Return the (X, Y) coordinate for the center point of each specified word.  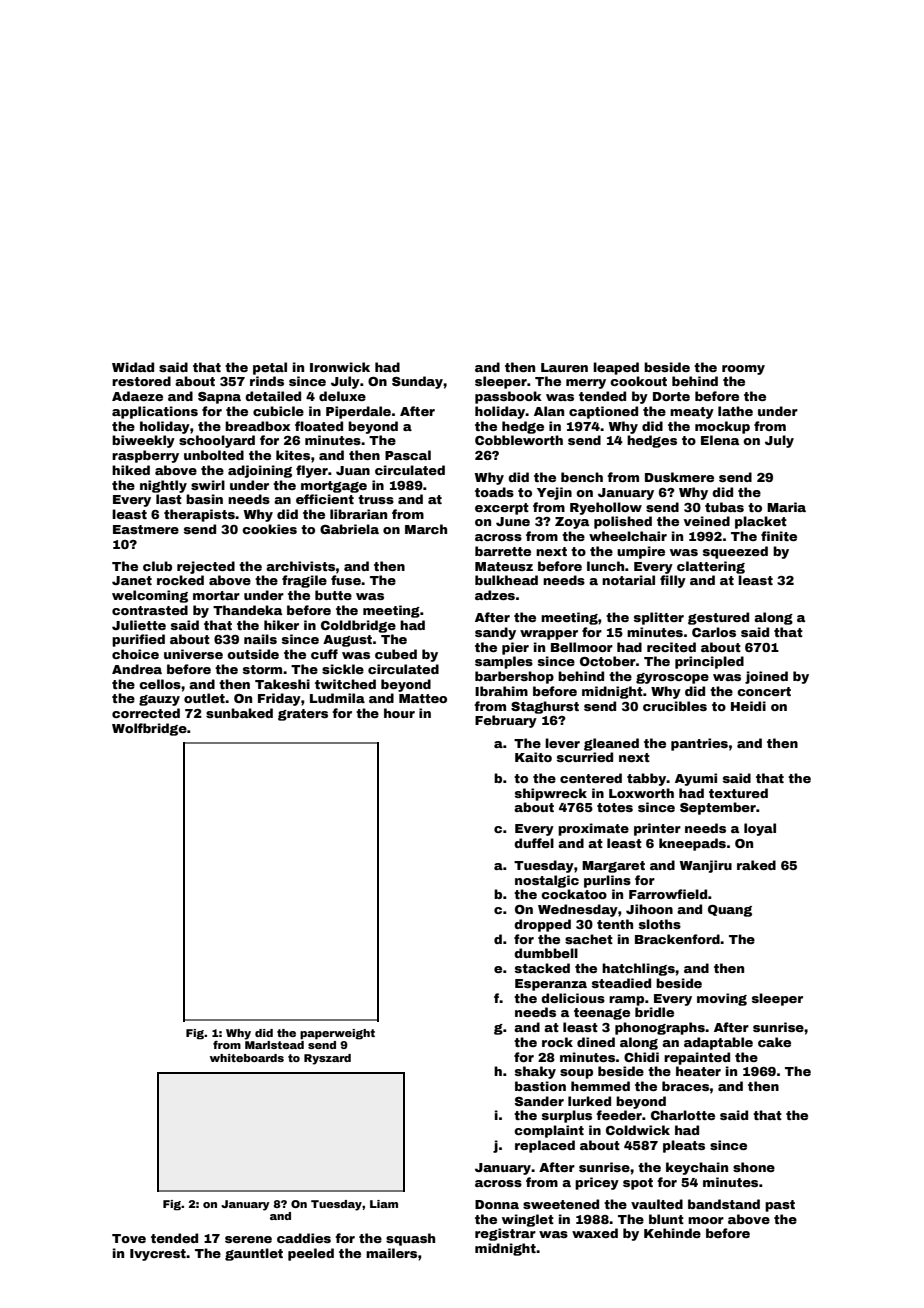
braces (685, 1086)
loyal (760, 829)
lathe (735, 411)
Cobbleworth (519, 440)
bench (582, 477)
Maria (786, 507)
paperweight (337, 1034)
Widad (133, 367)
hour (399, 713)
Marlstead (274, 1045)
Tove (129, 1238)
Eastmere (146, 529)
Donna (497, 1204)
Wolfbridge (149, 729)
